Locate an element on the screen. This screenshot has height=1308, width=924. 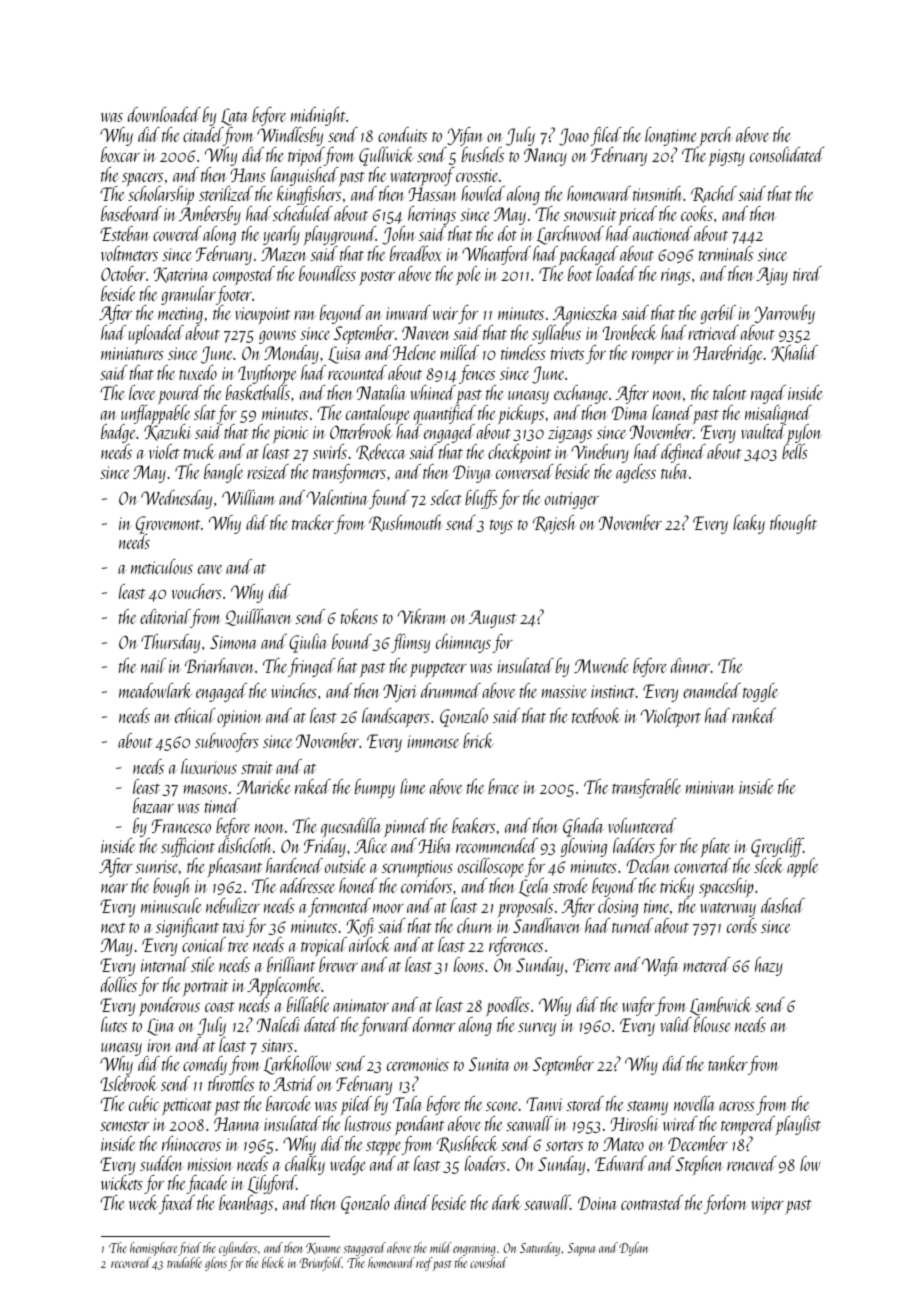
ranked is located at coordinates (754, 715).
